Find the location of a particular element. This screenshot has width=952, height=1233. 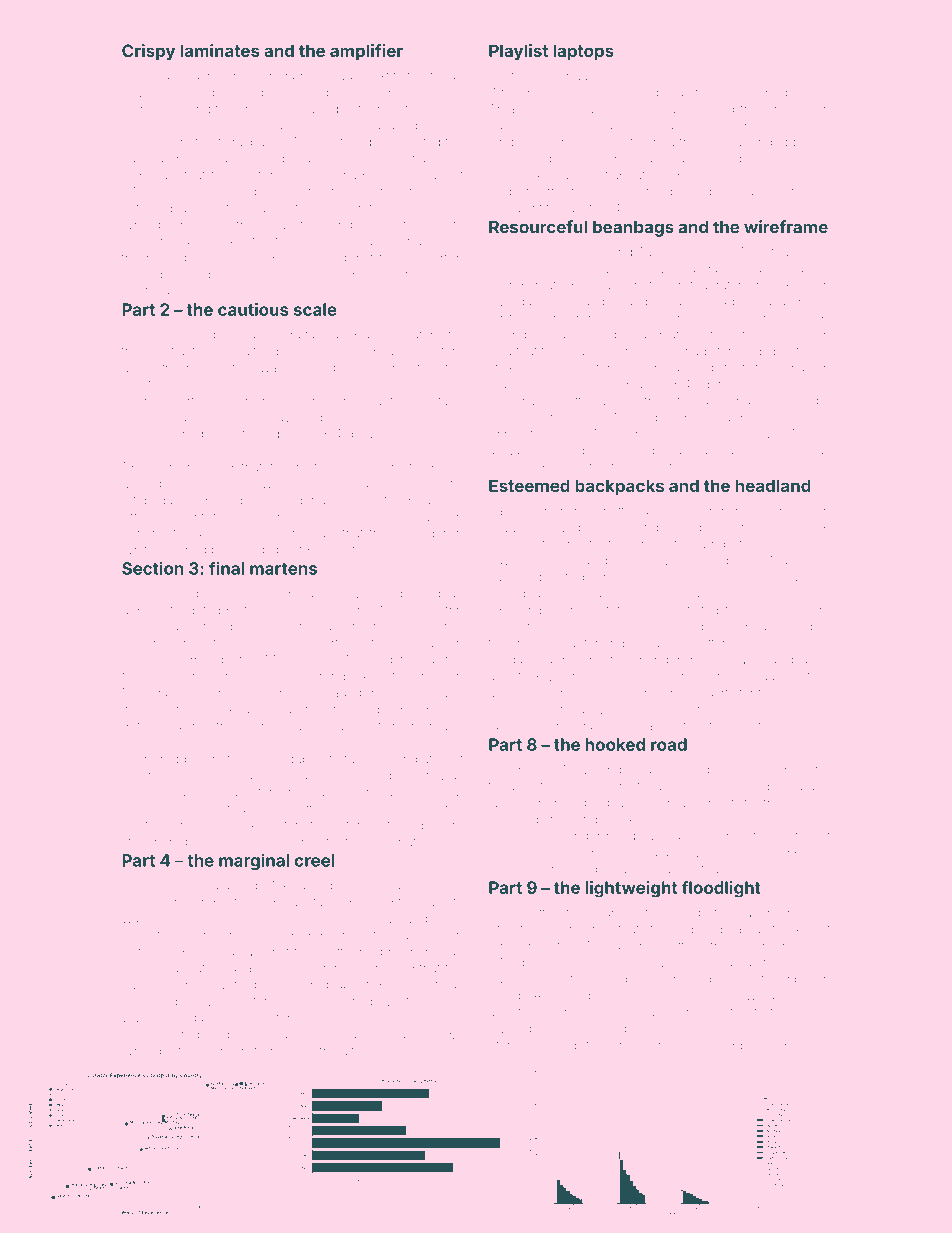

riparian is located at coordinates (808, 980).
